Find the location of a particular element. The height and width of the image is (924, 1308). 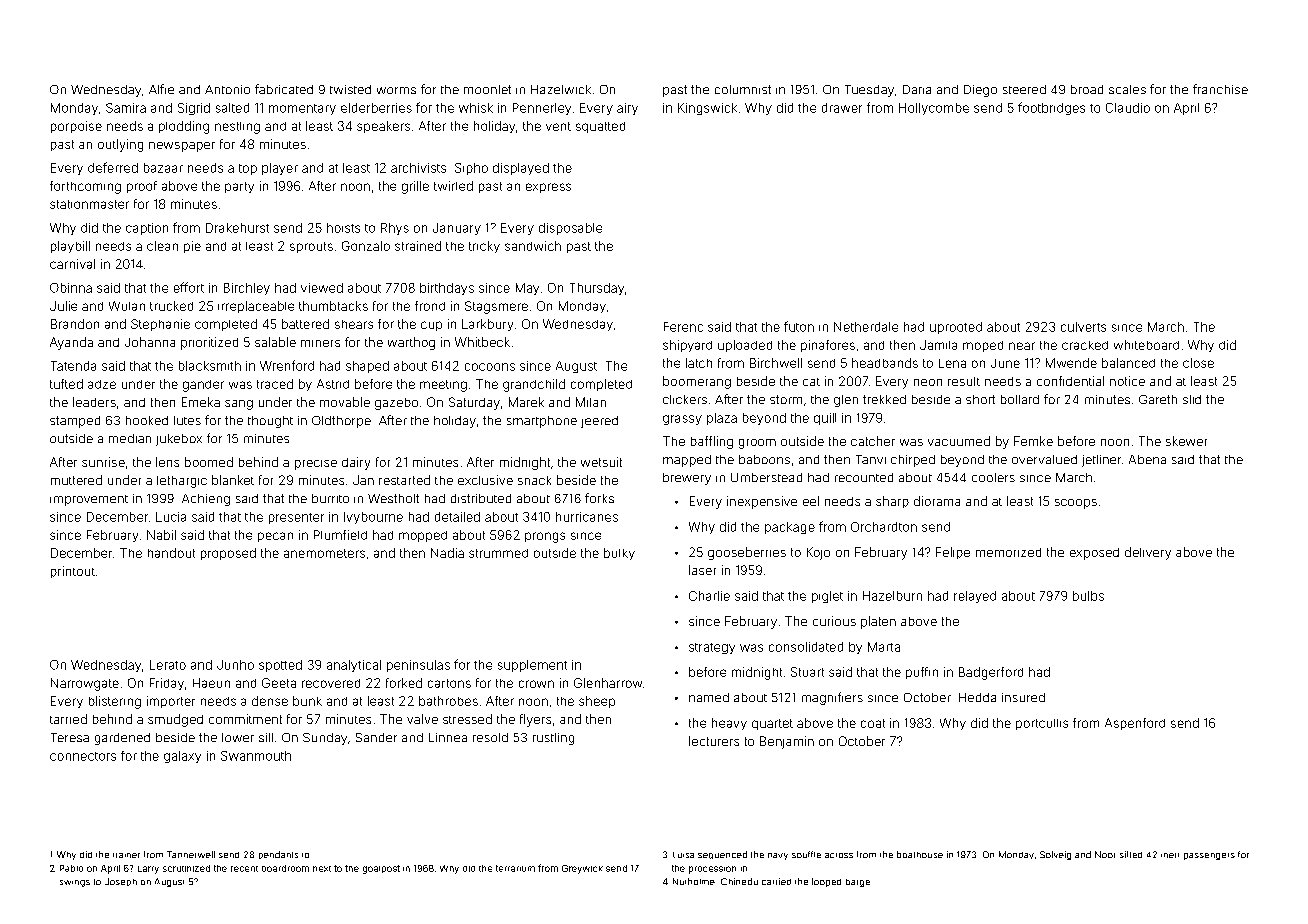

passengers is located at coordinates (1209, 856).
